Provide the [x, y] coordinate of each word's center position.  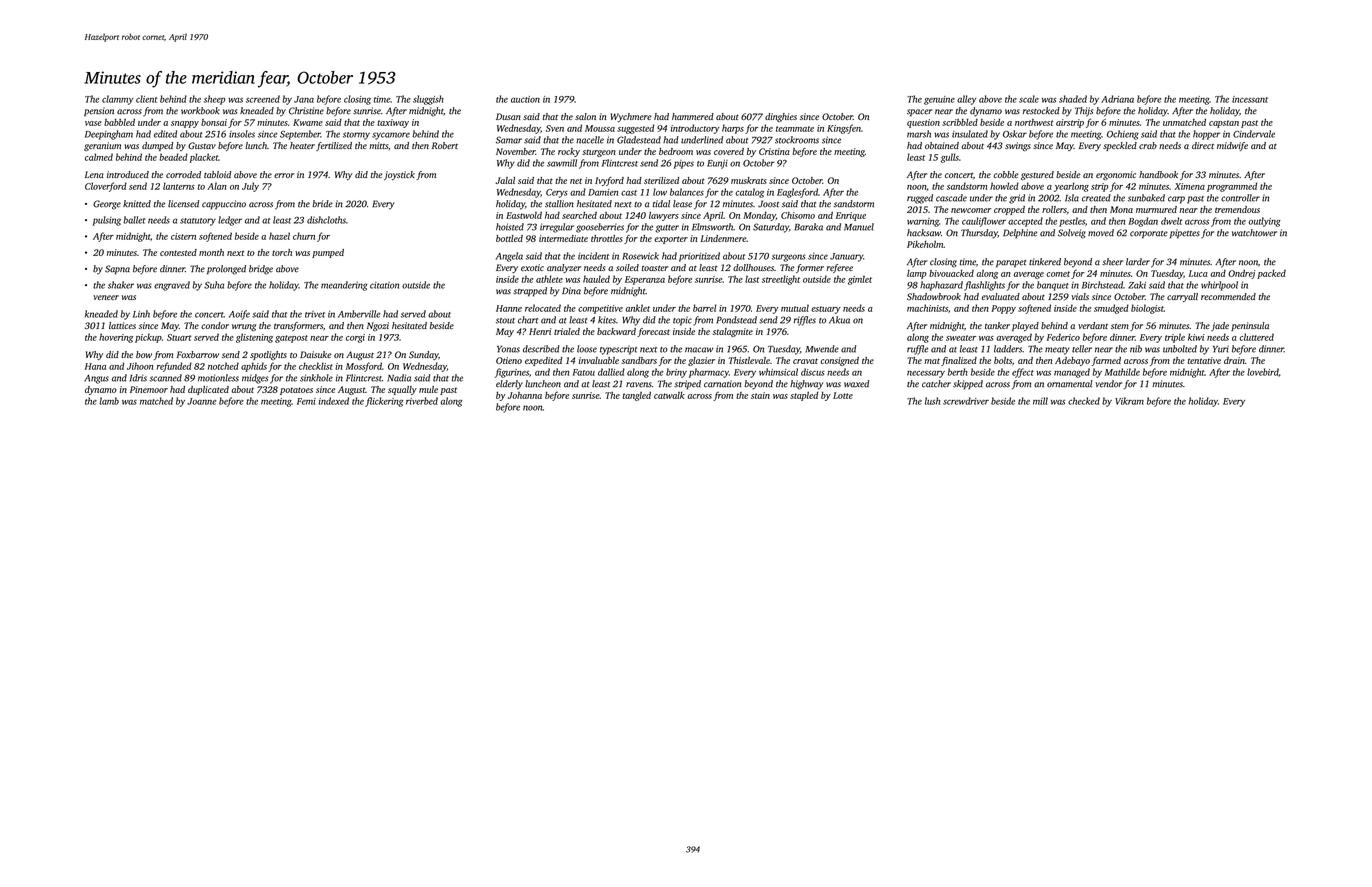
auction [525, 99]
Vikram [1129, 401]
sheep [214, 100]
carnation [722, 384]
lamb [109, 401]
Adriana [1117, 99]
